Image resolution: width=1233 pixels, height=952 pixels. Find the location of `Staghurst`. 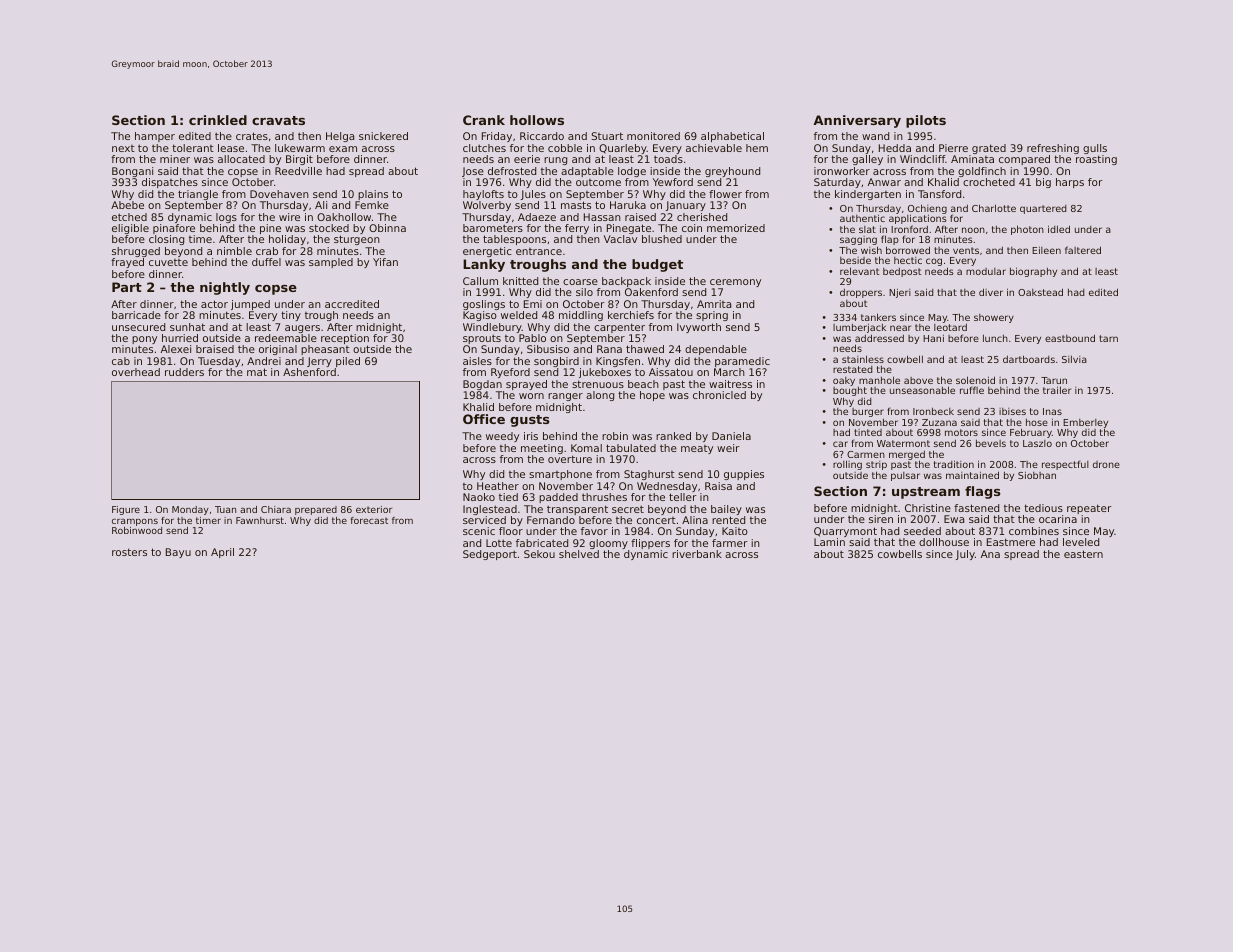

Staghurst is located at coordinates (649, 475).
